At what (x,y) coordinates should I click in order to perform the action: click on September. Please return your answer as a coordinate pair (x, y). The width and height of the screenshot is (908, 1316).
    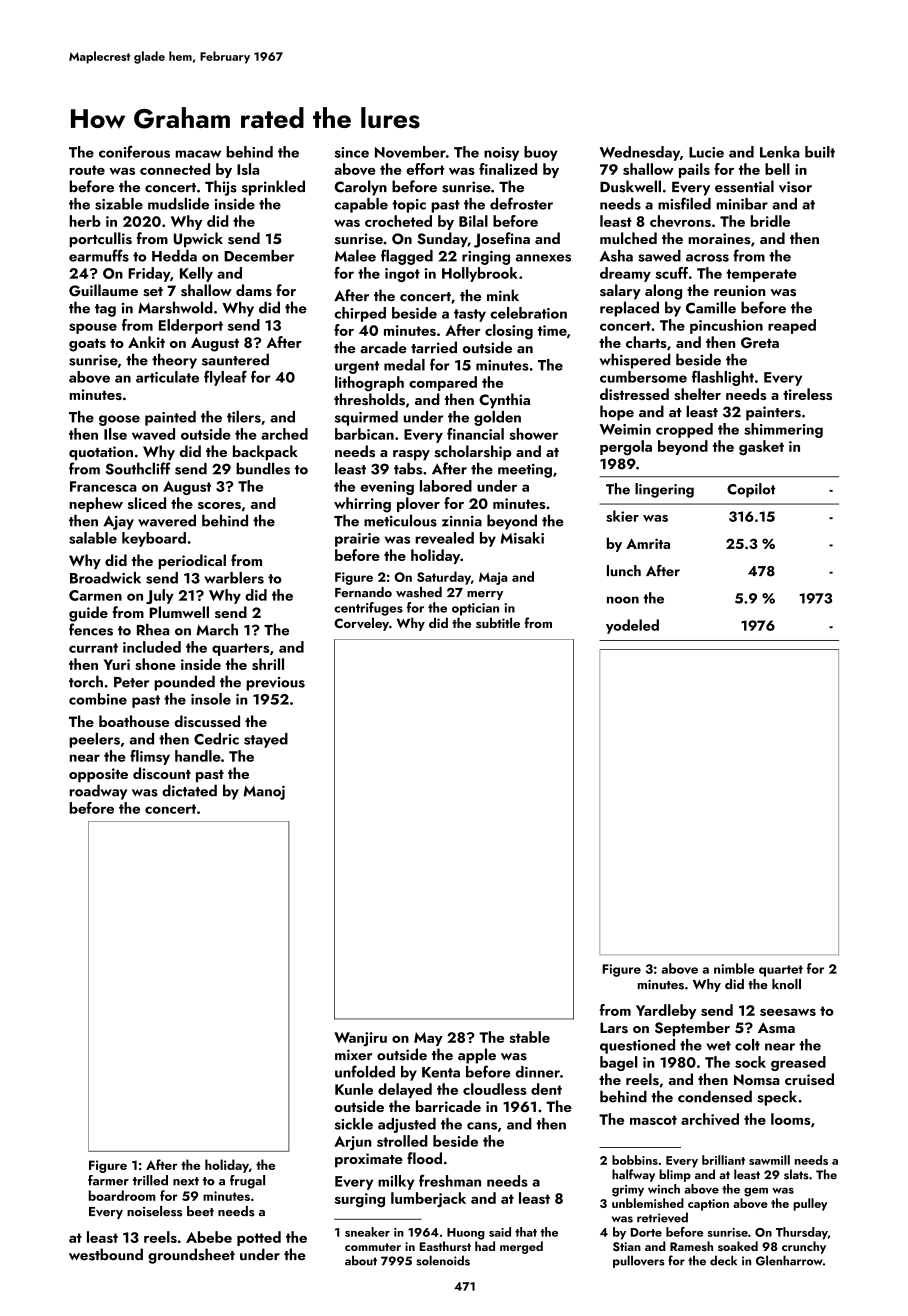
    Looking at the image, I should click on (692, 1029).
